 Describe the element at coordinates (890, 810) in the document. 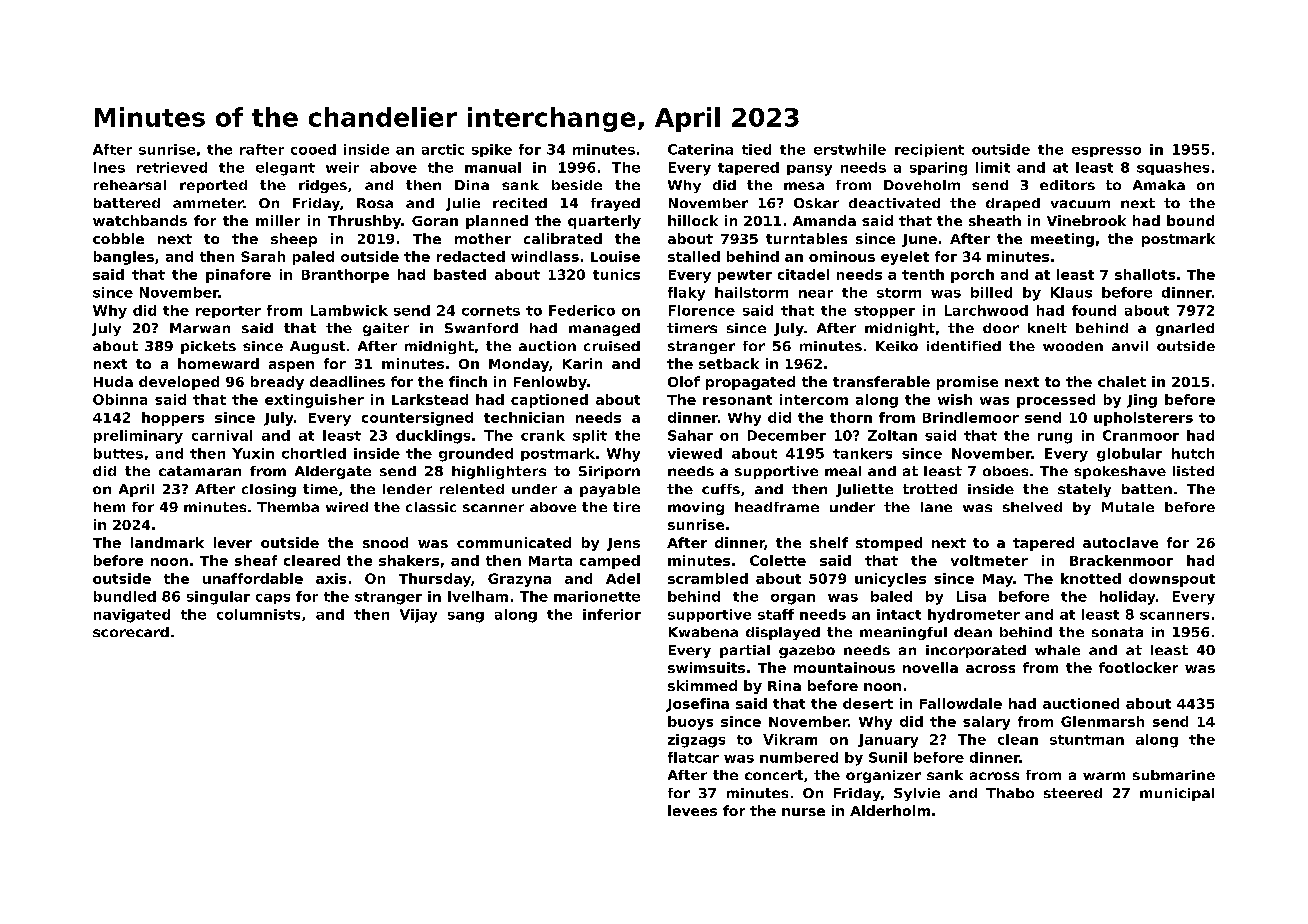

I see `Alderholm` at that location.
